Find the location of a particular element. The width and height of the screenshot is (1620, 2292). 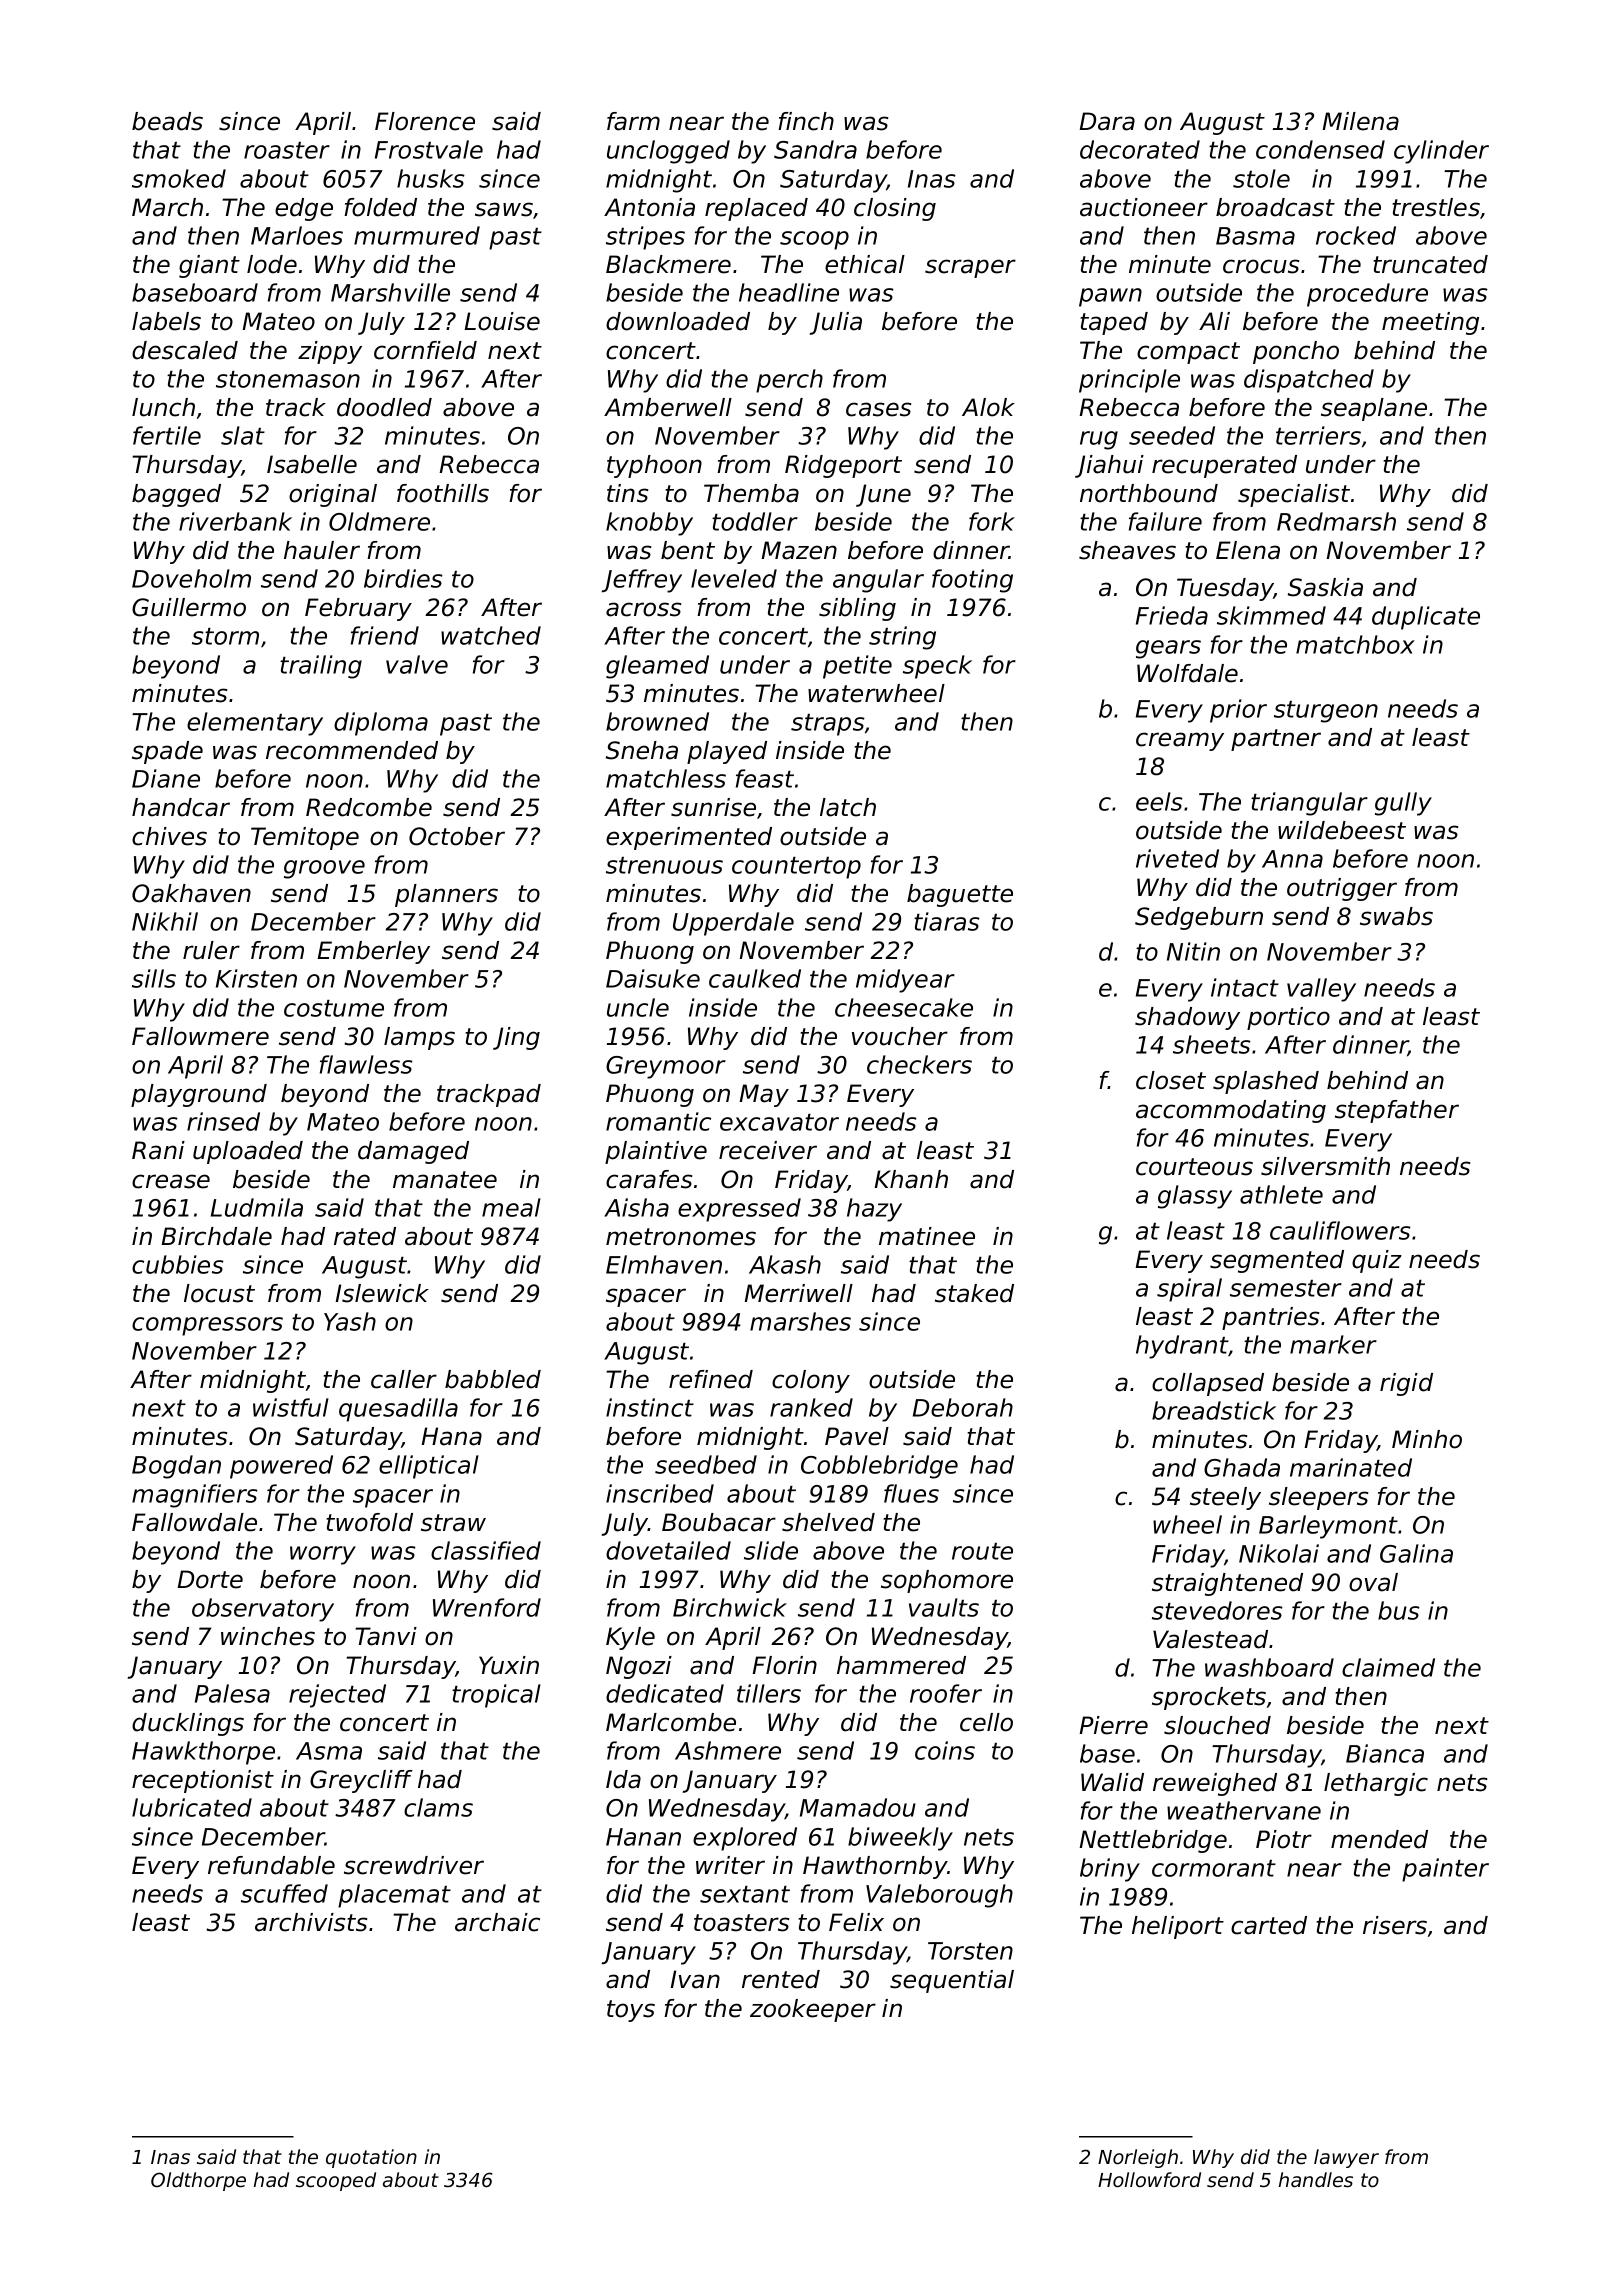

stole is located at coordinates (1261, 178).
